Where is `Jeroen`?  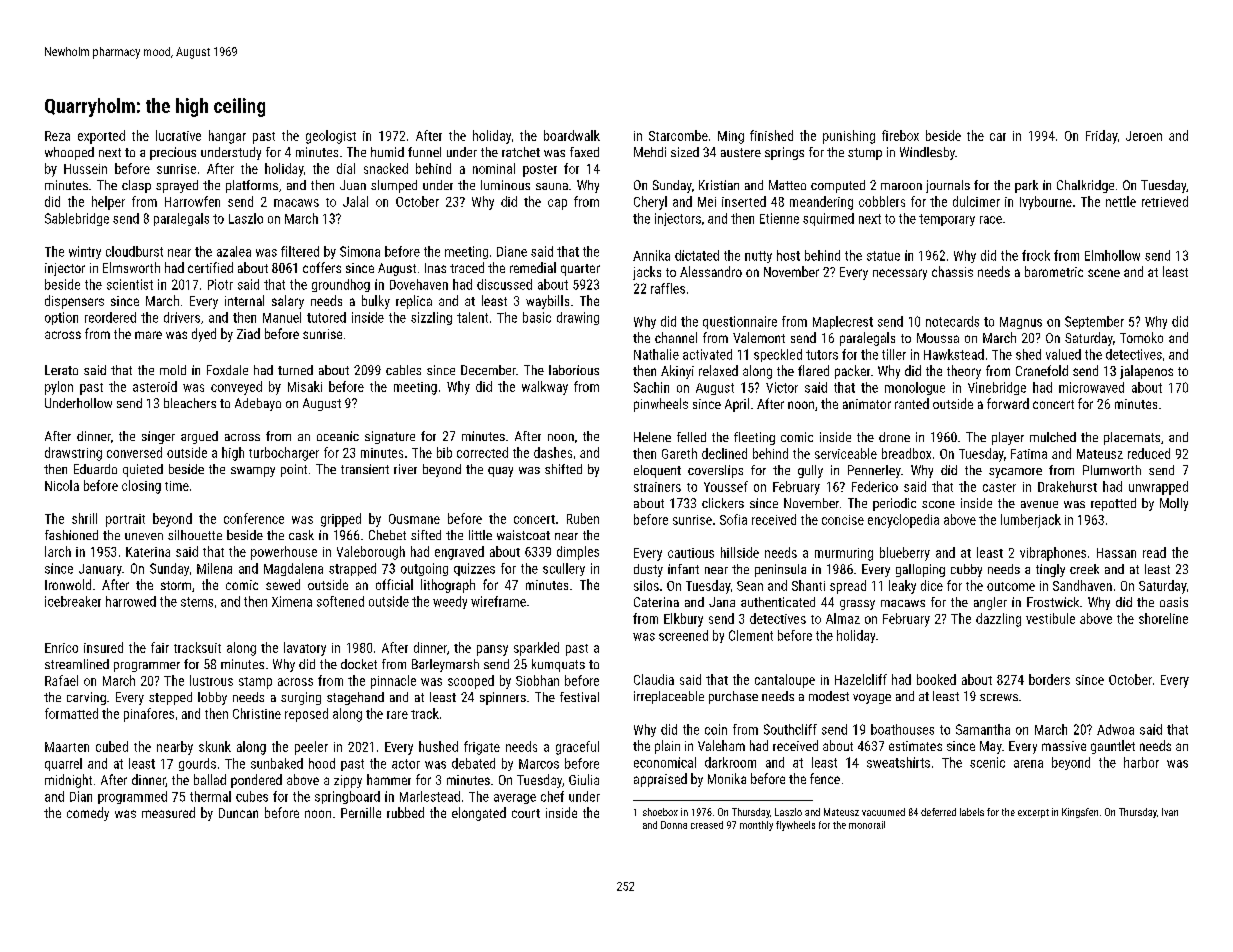 Jeroen is located at coordinates (1144, 136).
